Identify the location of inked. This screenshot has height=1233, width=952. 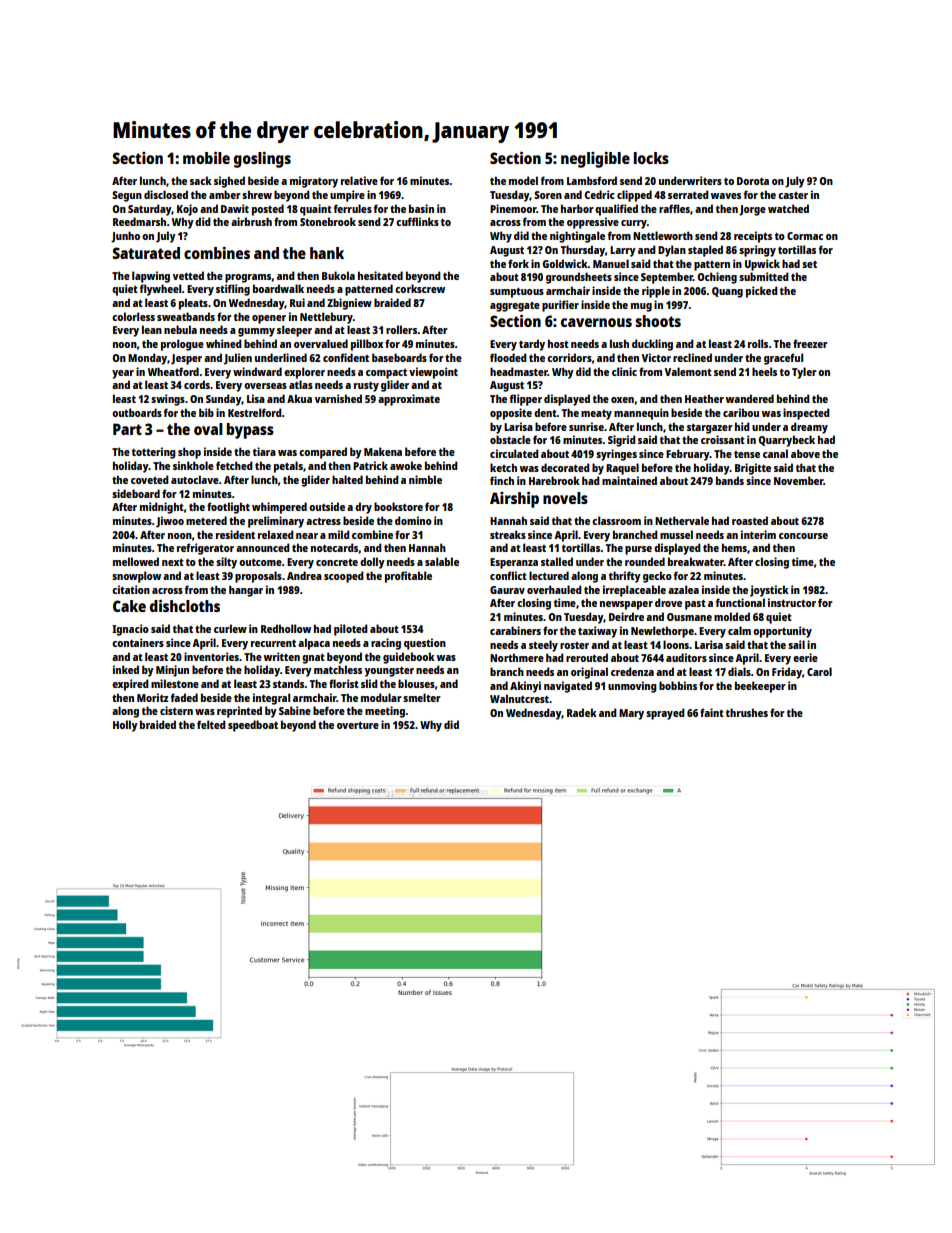
(126, 669).
